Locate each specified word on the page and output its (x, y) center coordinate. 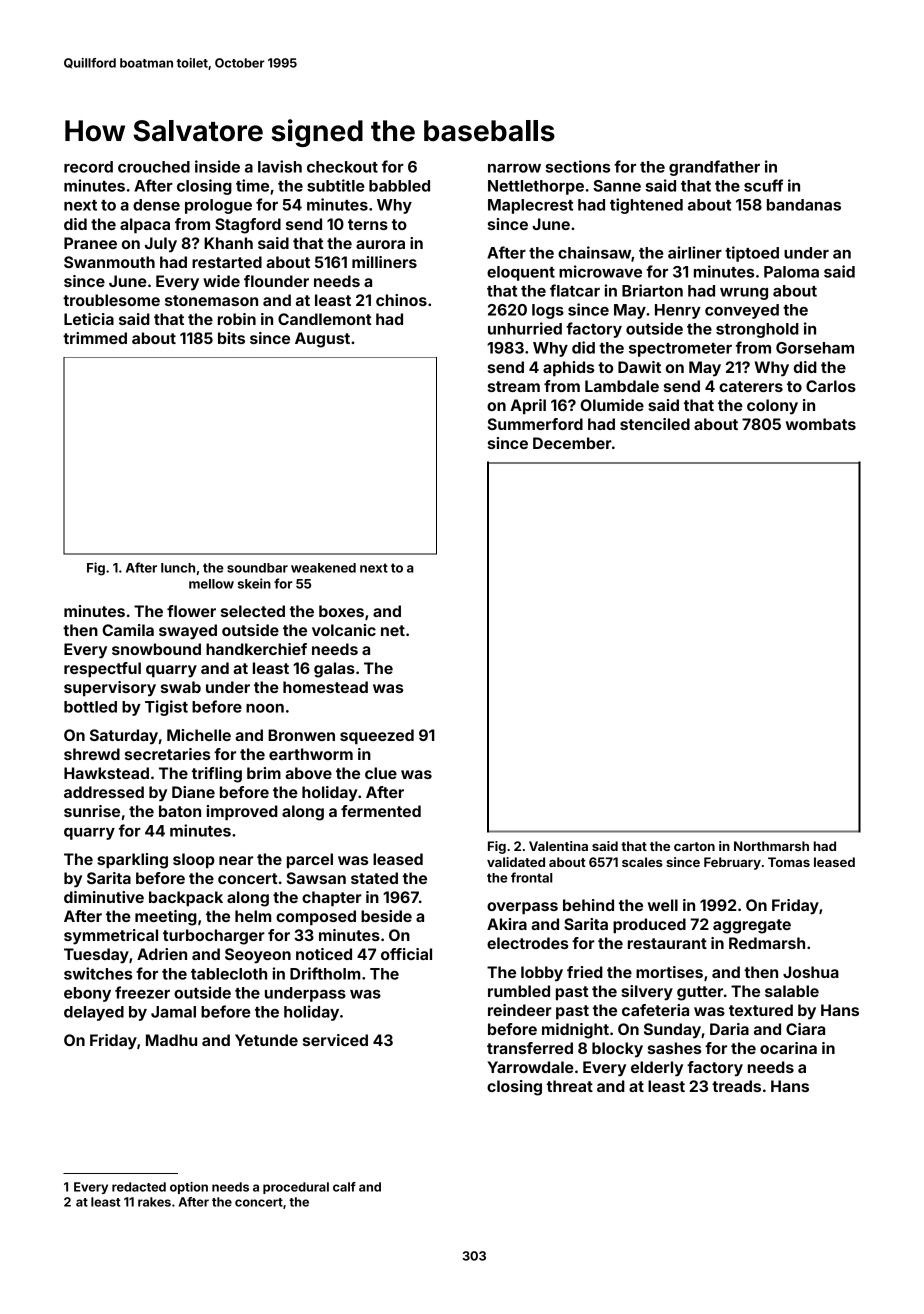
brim (264, 773)
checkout (342, 167)
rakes (154, 1202)
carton (694, 846)
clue (381, 773)
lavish (280, 166)
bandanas (804, 205)
